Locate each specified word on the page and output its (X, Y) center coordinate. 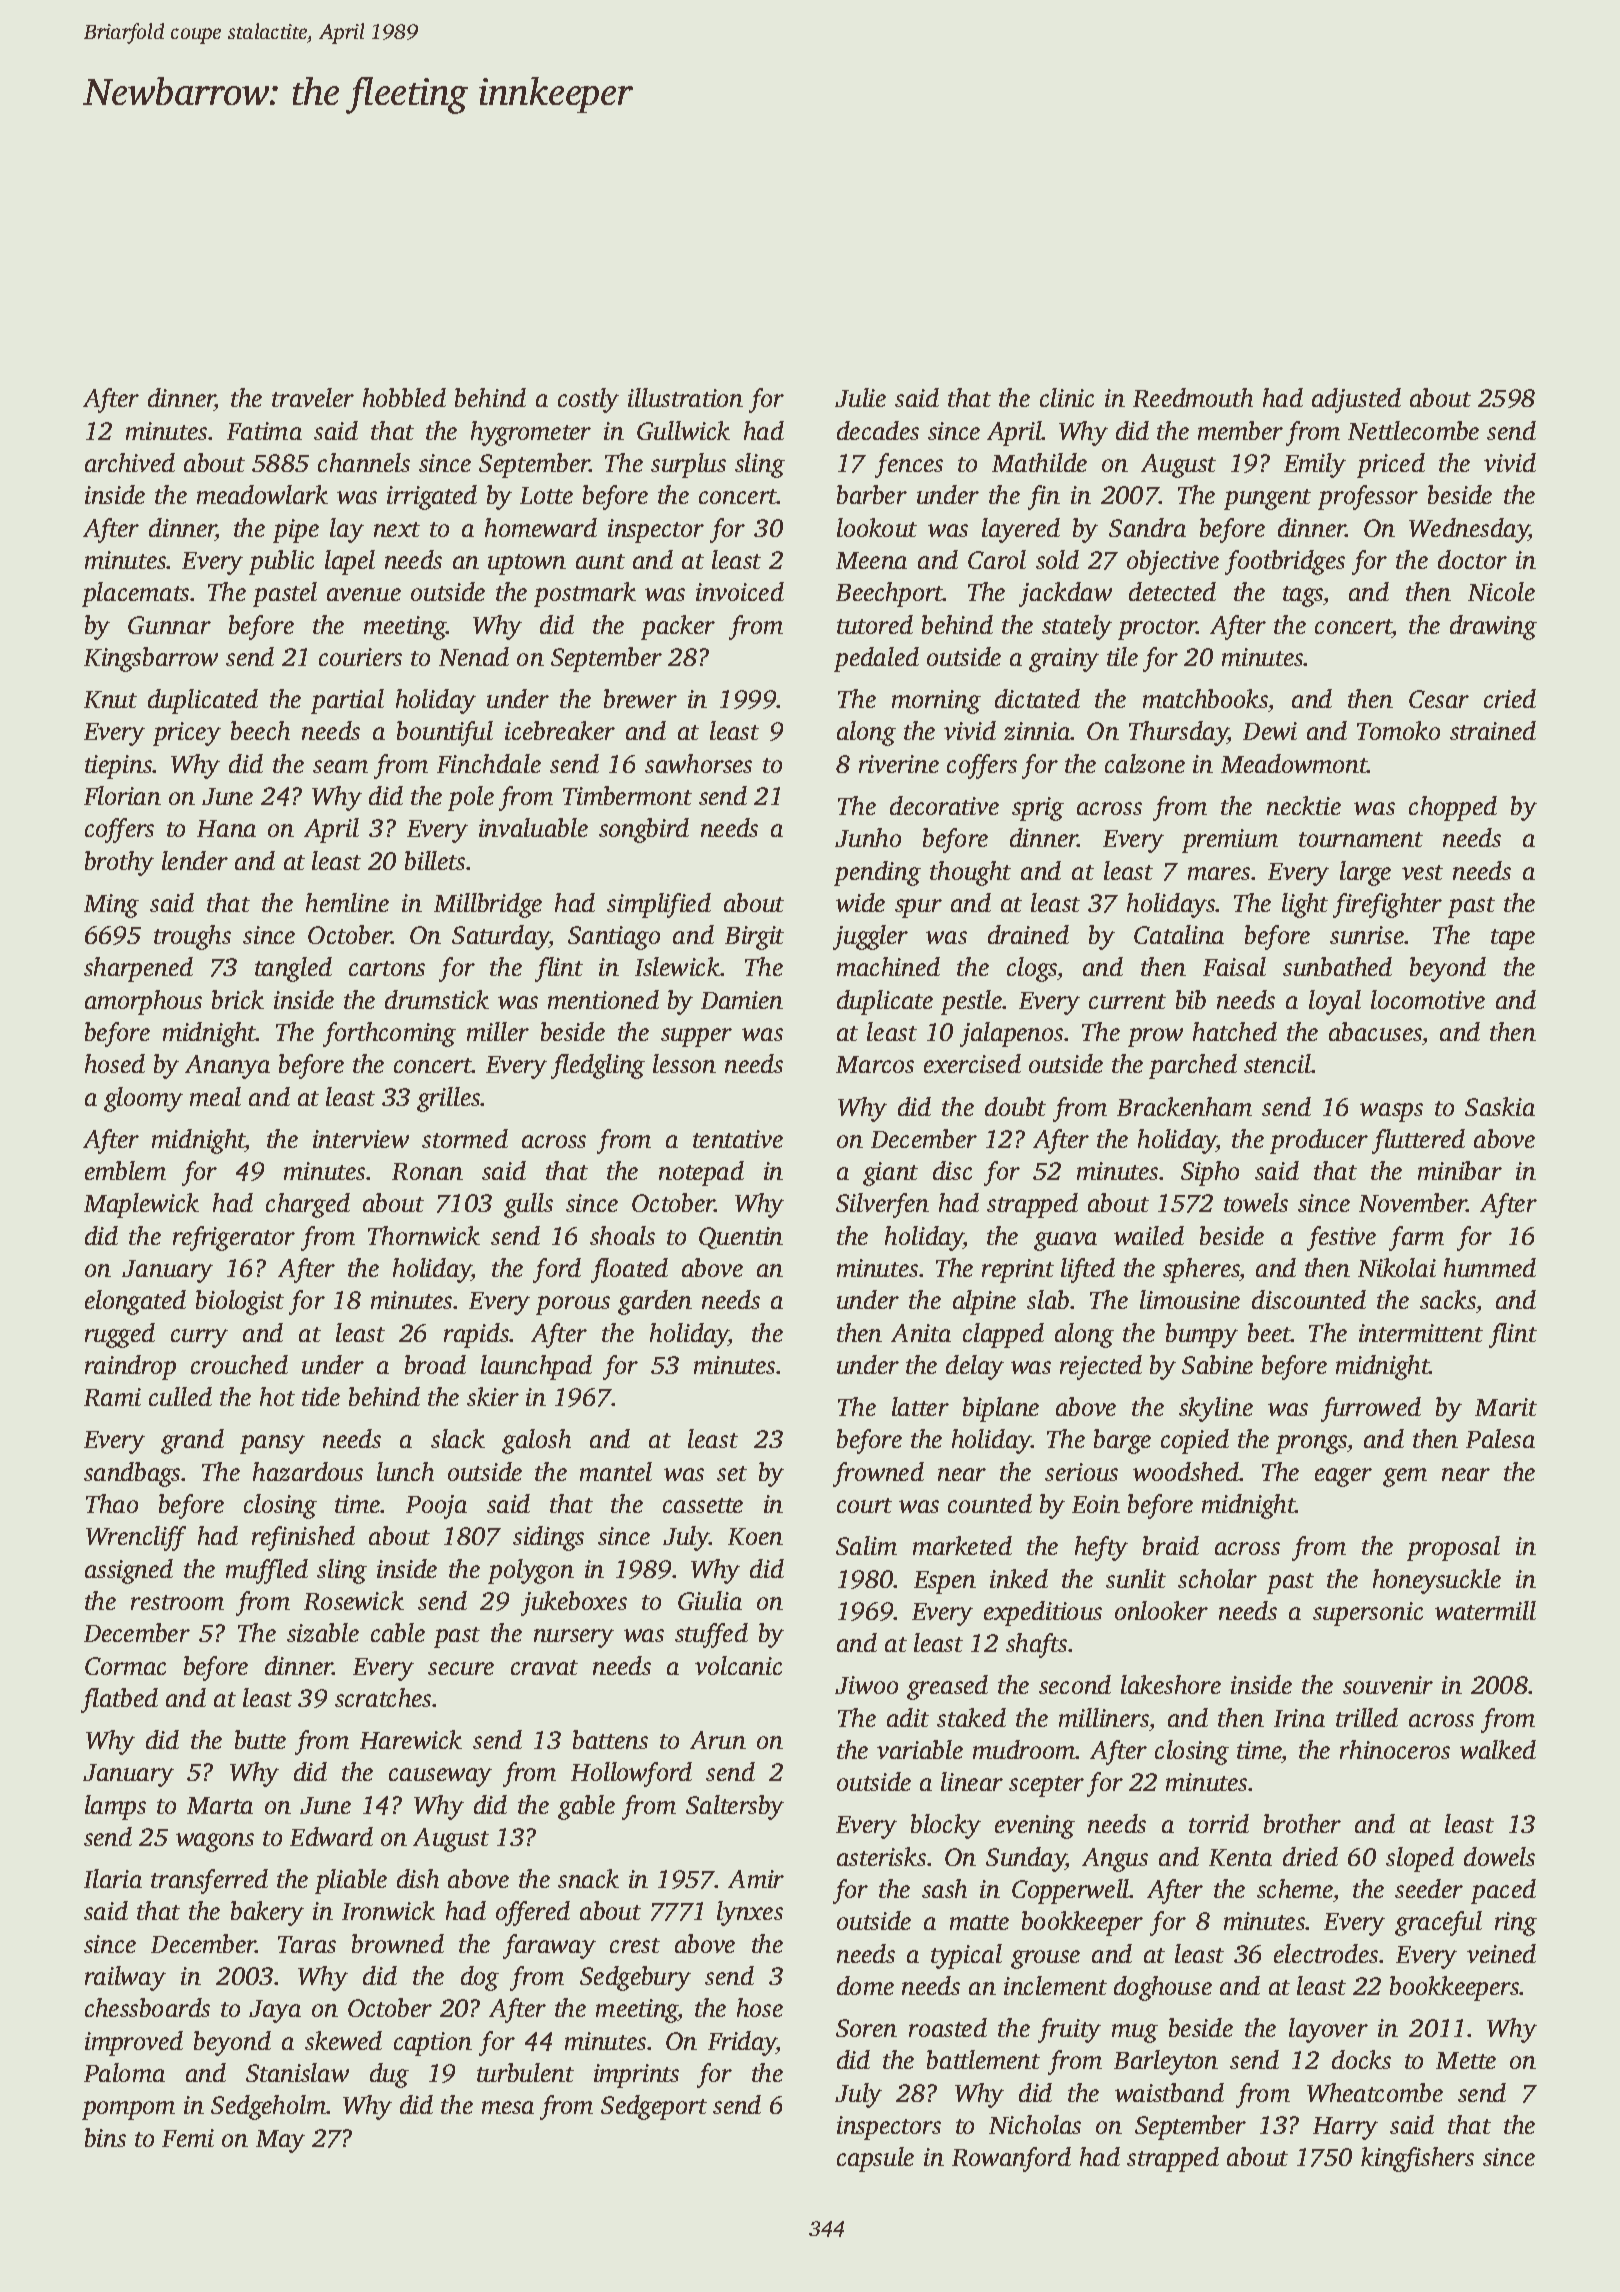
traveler (313, 397)
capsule (875, 2159)
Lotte (546, 495)
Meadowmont (1294, 763)
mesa (508, 2107)
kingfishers (1417, 2159)
